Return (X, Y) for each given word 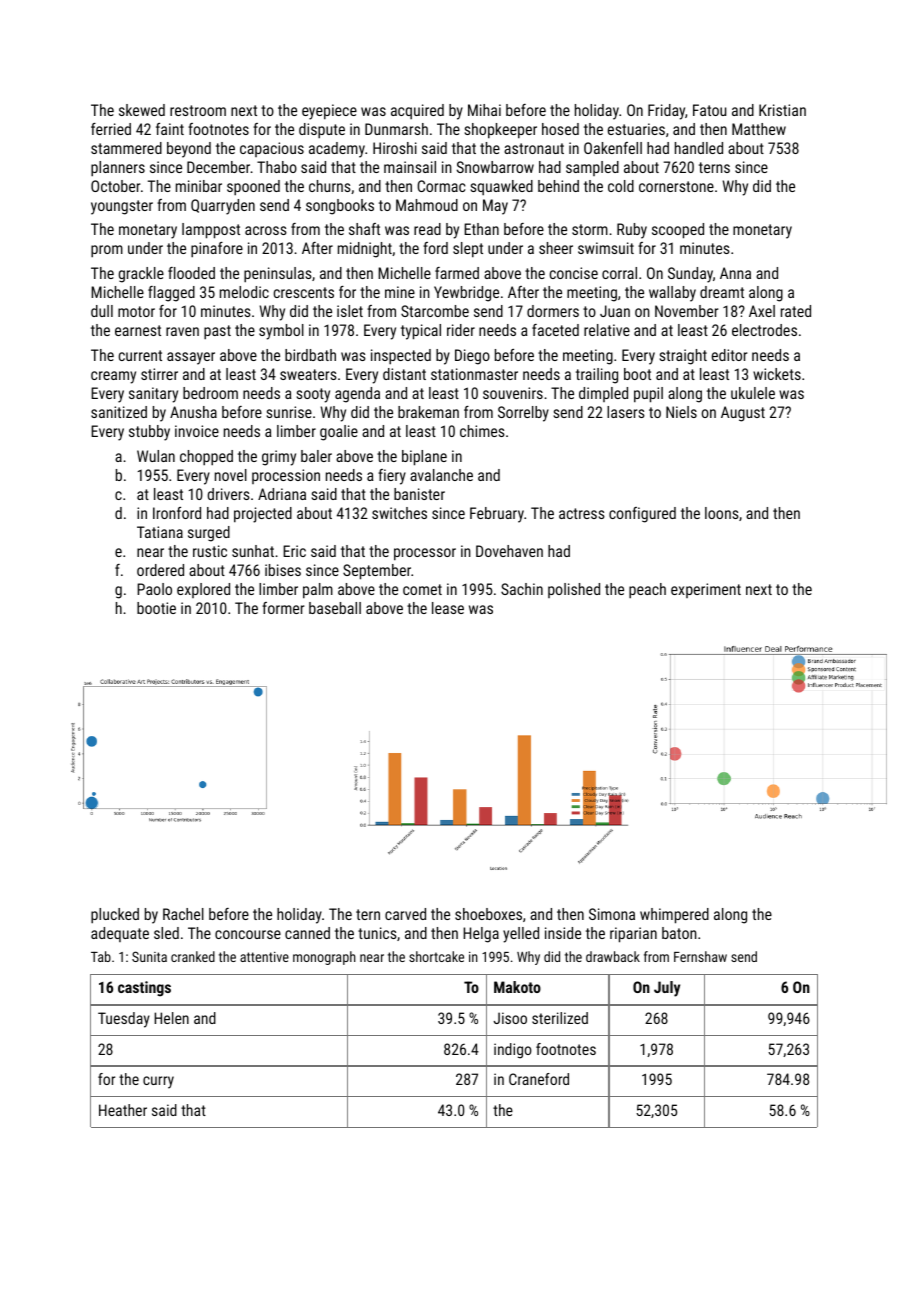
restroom (198, 110)
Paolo (154, 589)
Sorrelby (523, 414)
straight (683, 357)
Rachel (183, 914)
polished (574, 590)
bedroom (210, 393)
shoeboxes (488, 914)
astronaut (534, 148)
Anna (735, 273)
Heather (123, 1110)
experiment (706, 590)
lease (448, 608)
